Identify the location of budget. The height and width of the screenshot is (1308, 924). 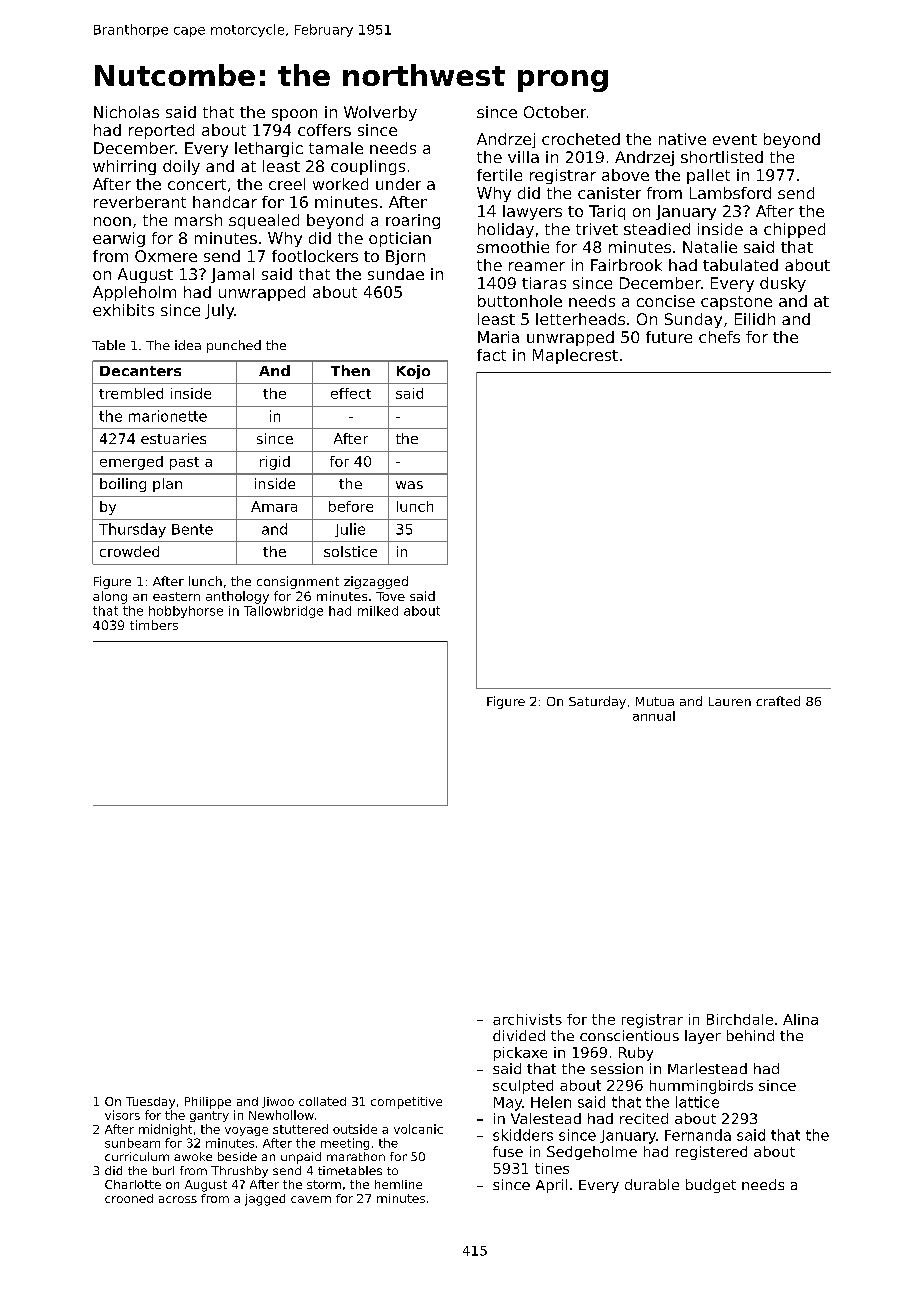
(711, 1186).
